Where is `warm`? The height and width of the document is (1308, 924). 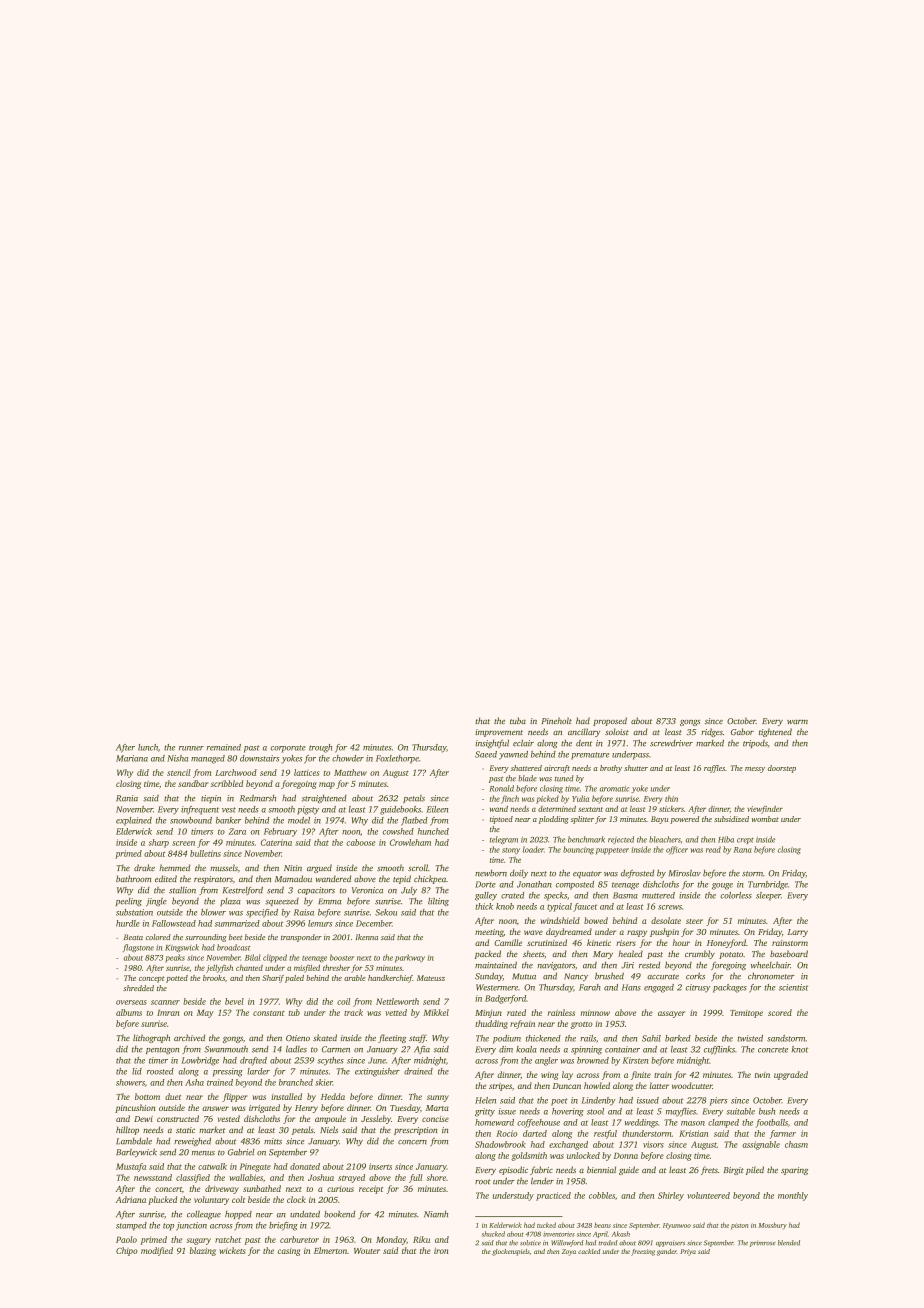 warm is located at coordinates (797, 722).
